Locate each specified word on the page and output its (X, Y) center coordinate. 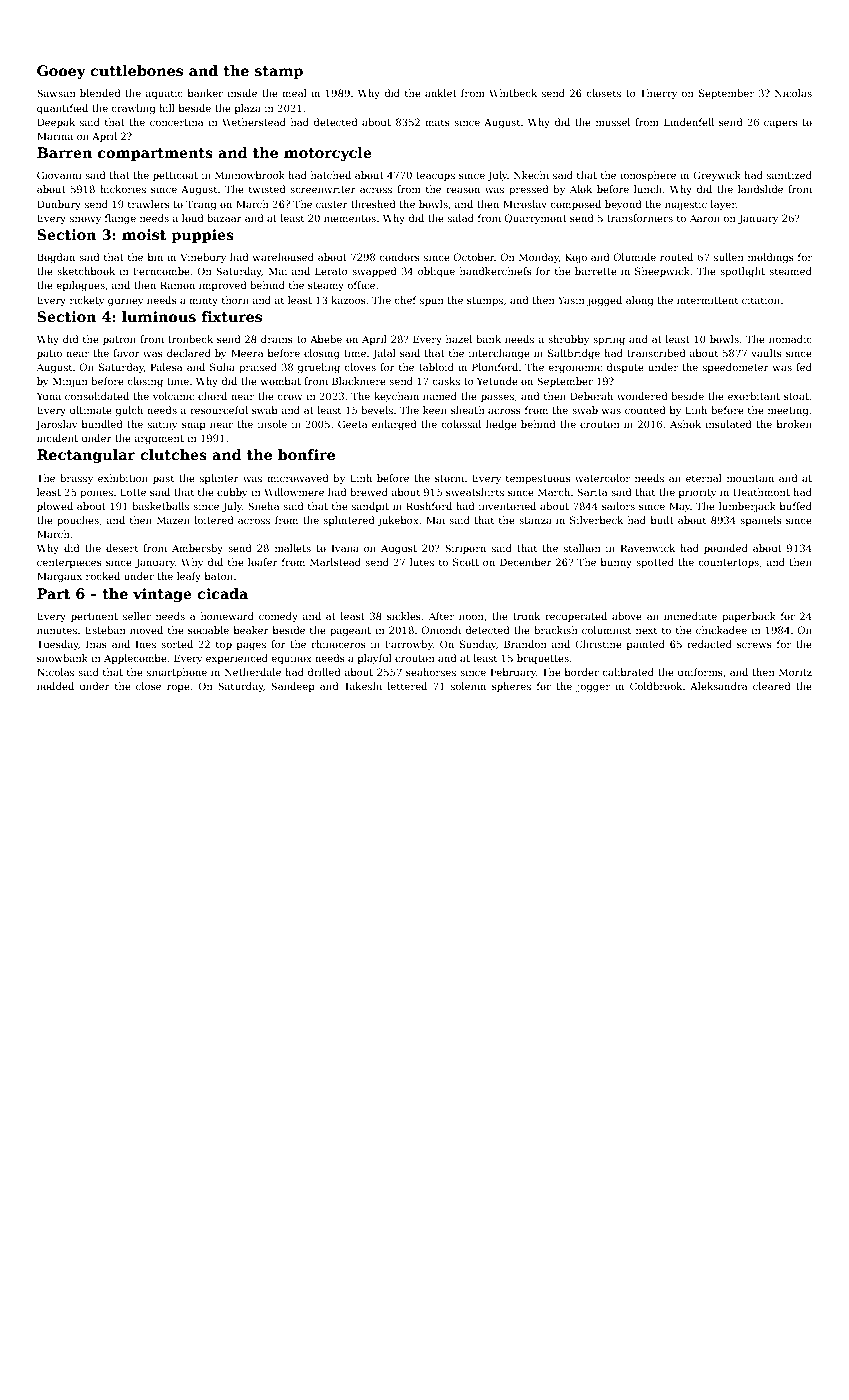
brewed (369, 492)
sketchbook (86, 271)
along (639, 301)
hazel (459, 339)
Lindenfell (689, 122)
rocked (103, 576)
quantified (62, 109)
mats (437, 122)
